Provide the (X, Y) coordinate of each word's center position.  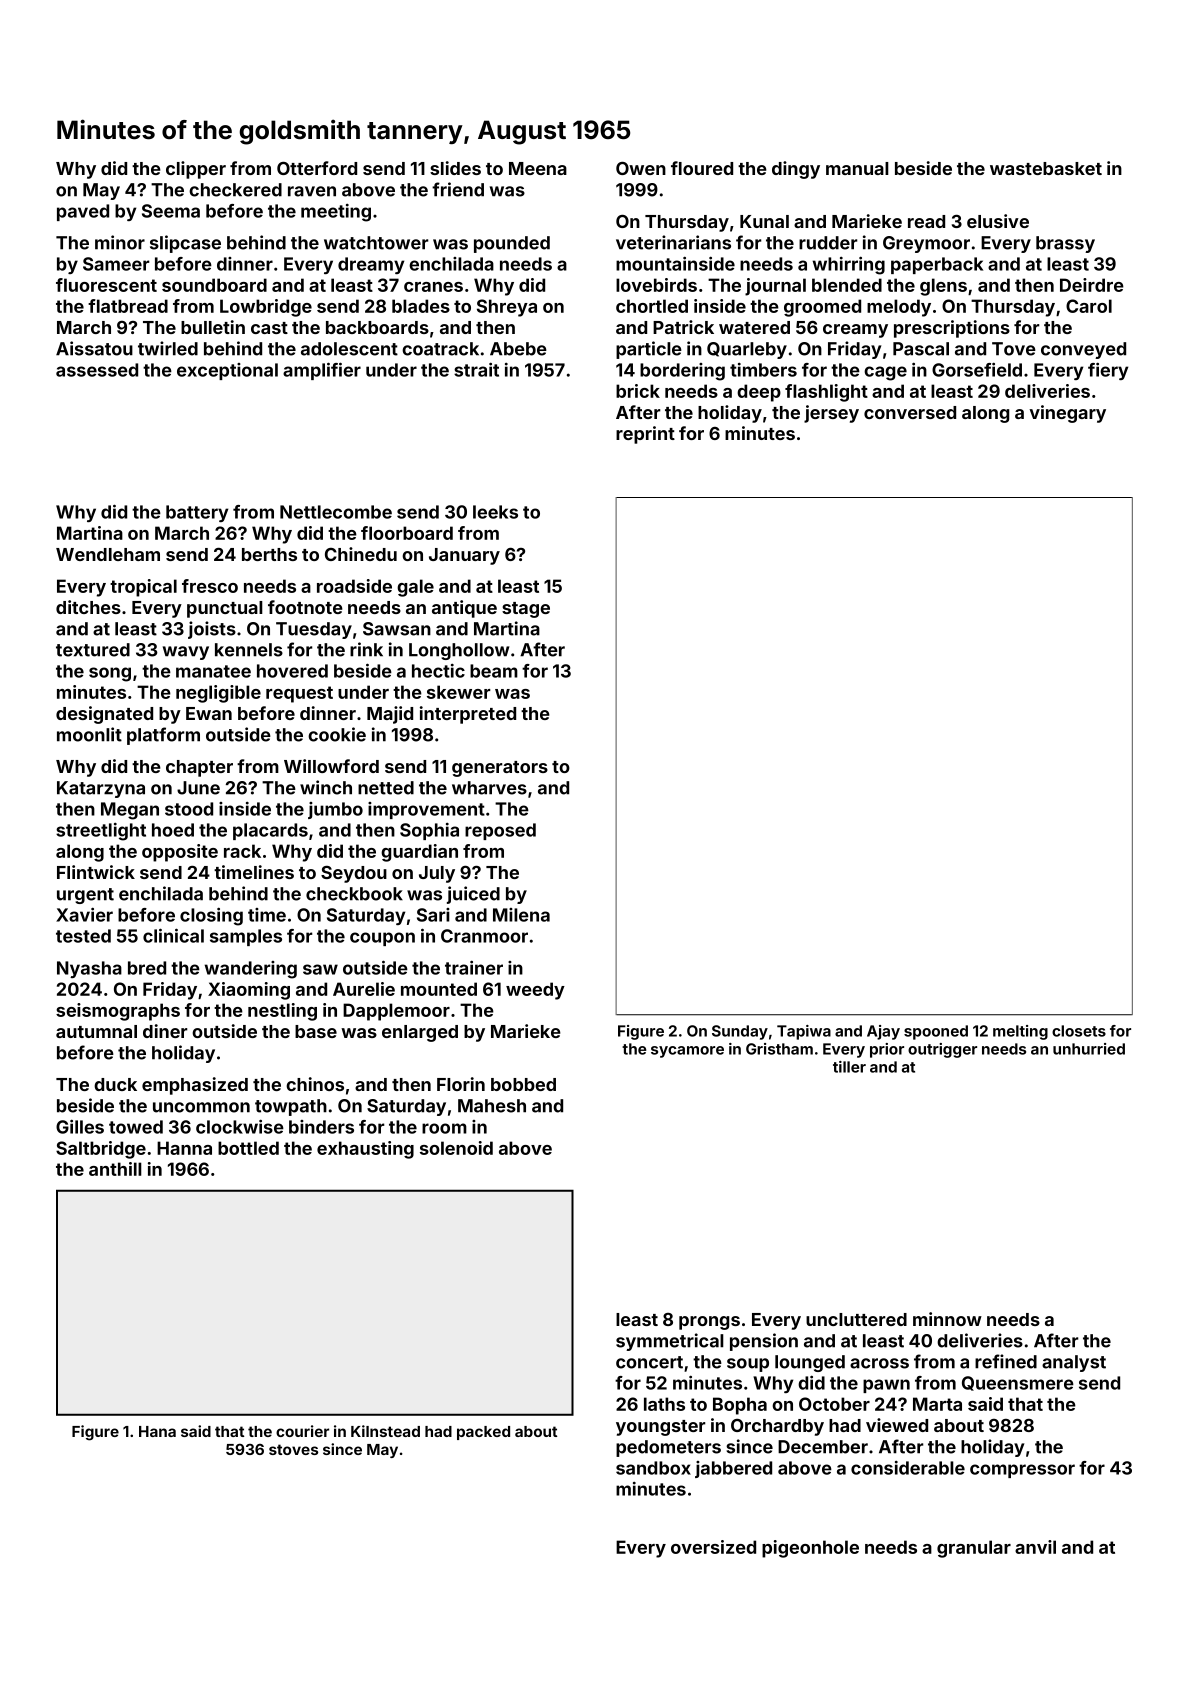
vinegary (1067, 414)
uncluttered (856, 1319)
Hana (157, 1431)
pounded (512, 244)
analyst (1074, 1363)
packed (483, 1433)
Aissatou (94, 348)
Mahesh (492, 1106)
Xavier (84, 914)
